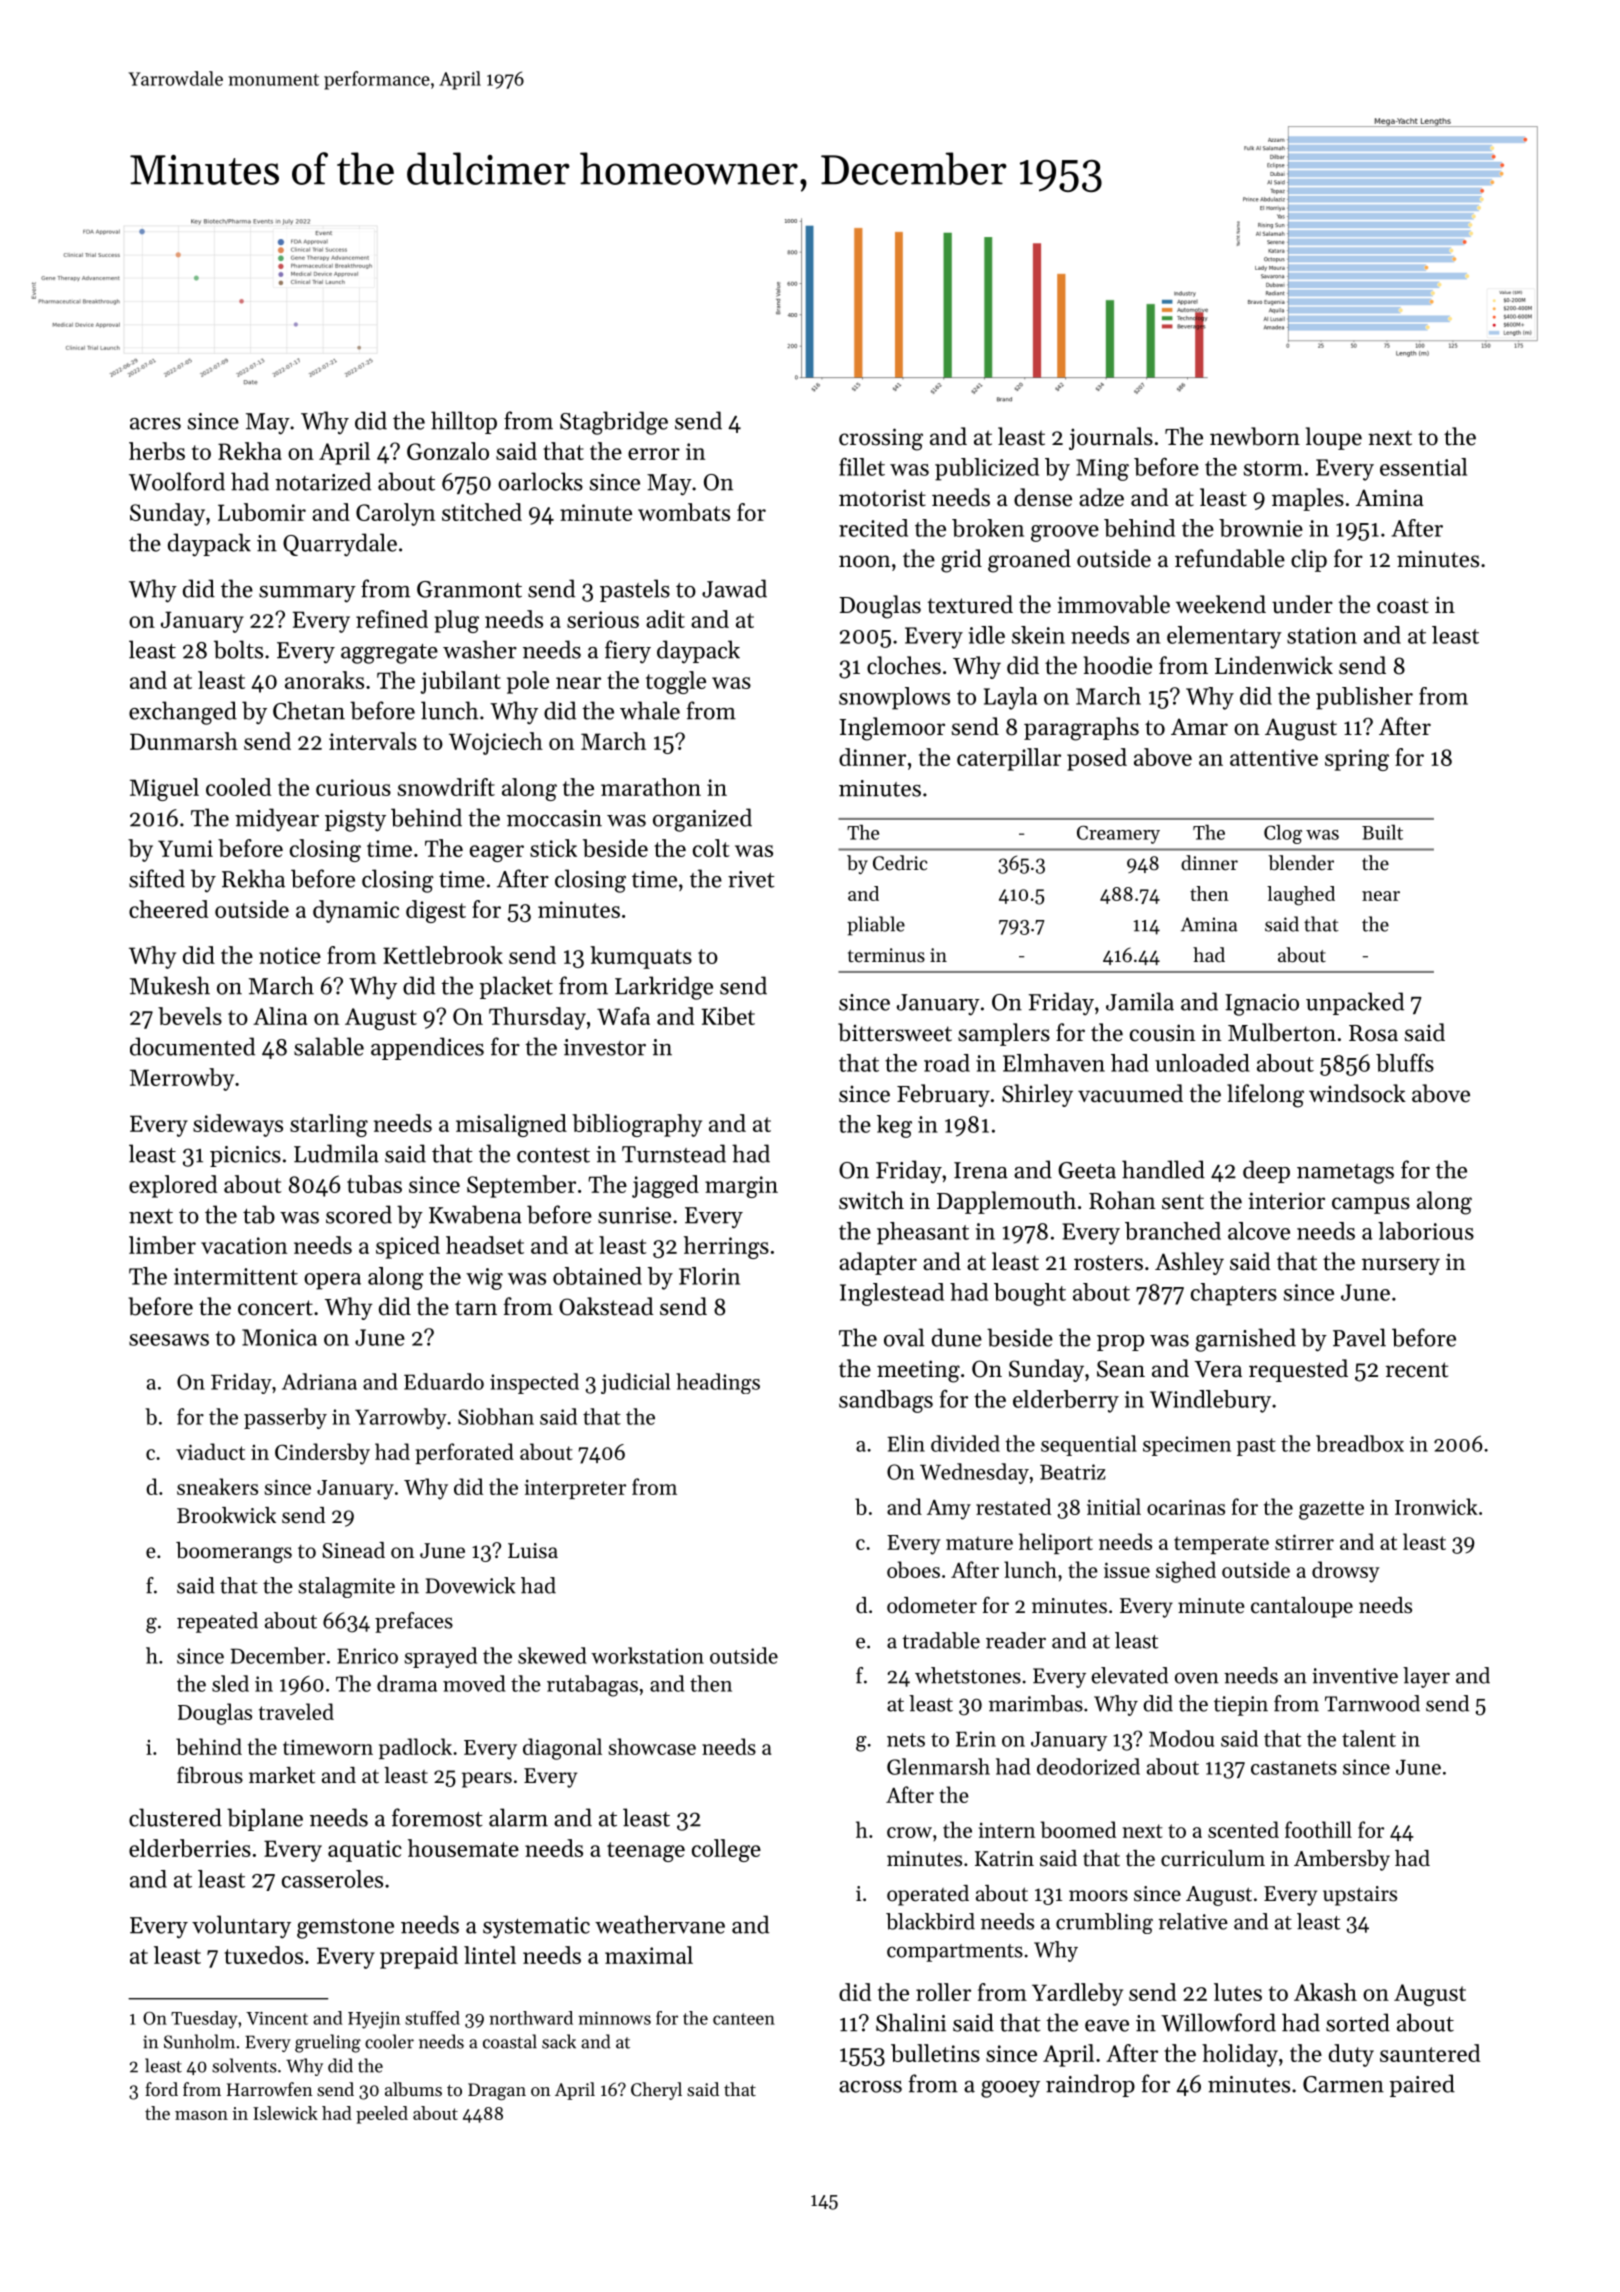 The height and width of the image is (2292, 1620). I want to click on bluffs, so click(1405, 1063).
